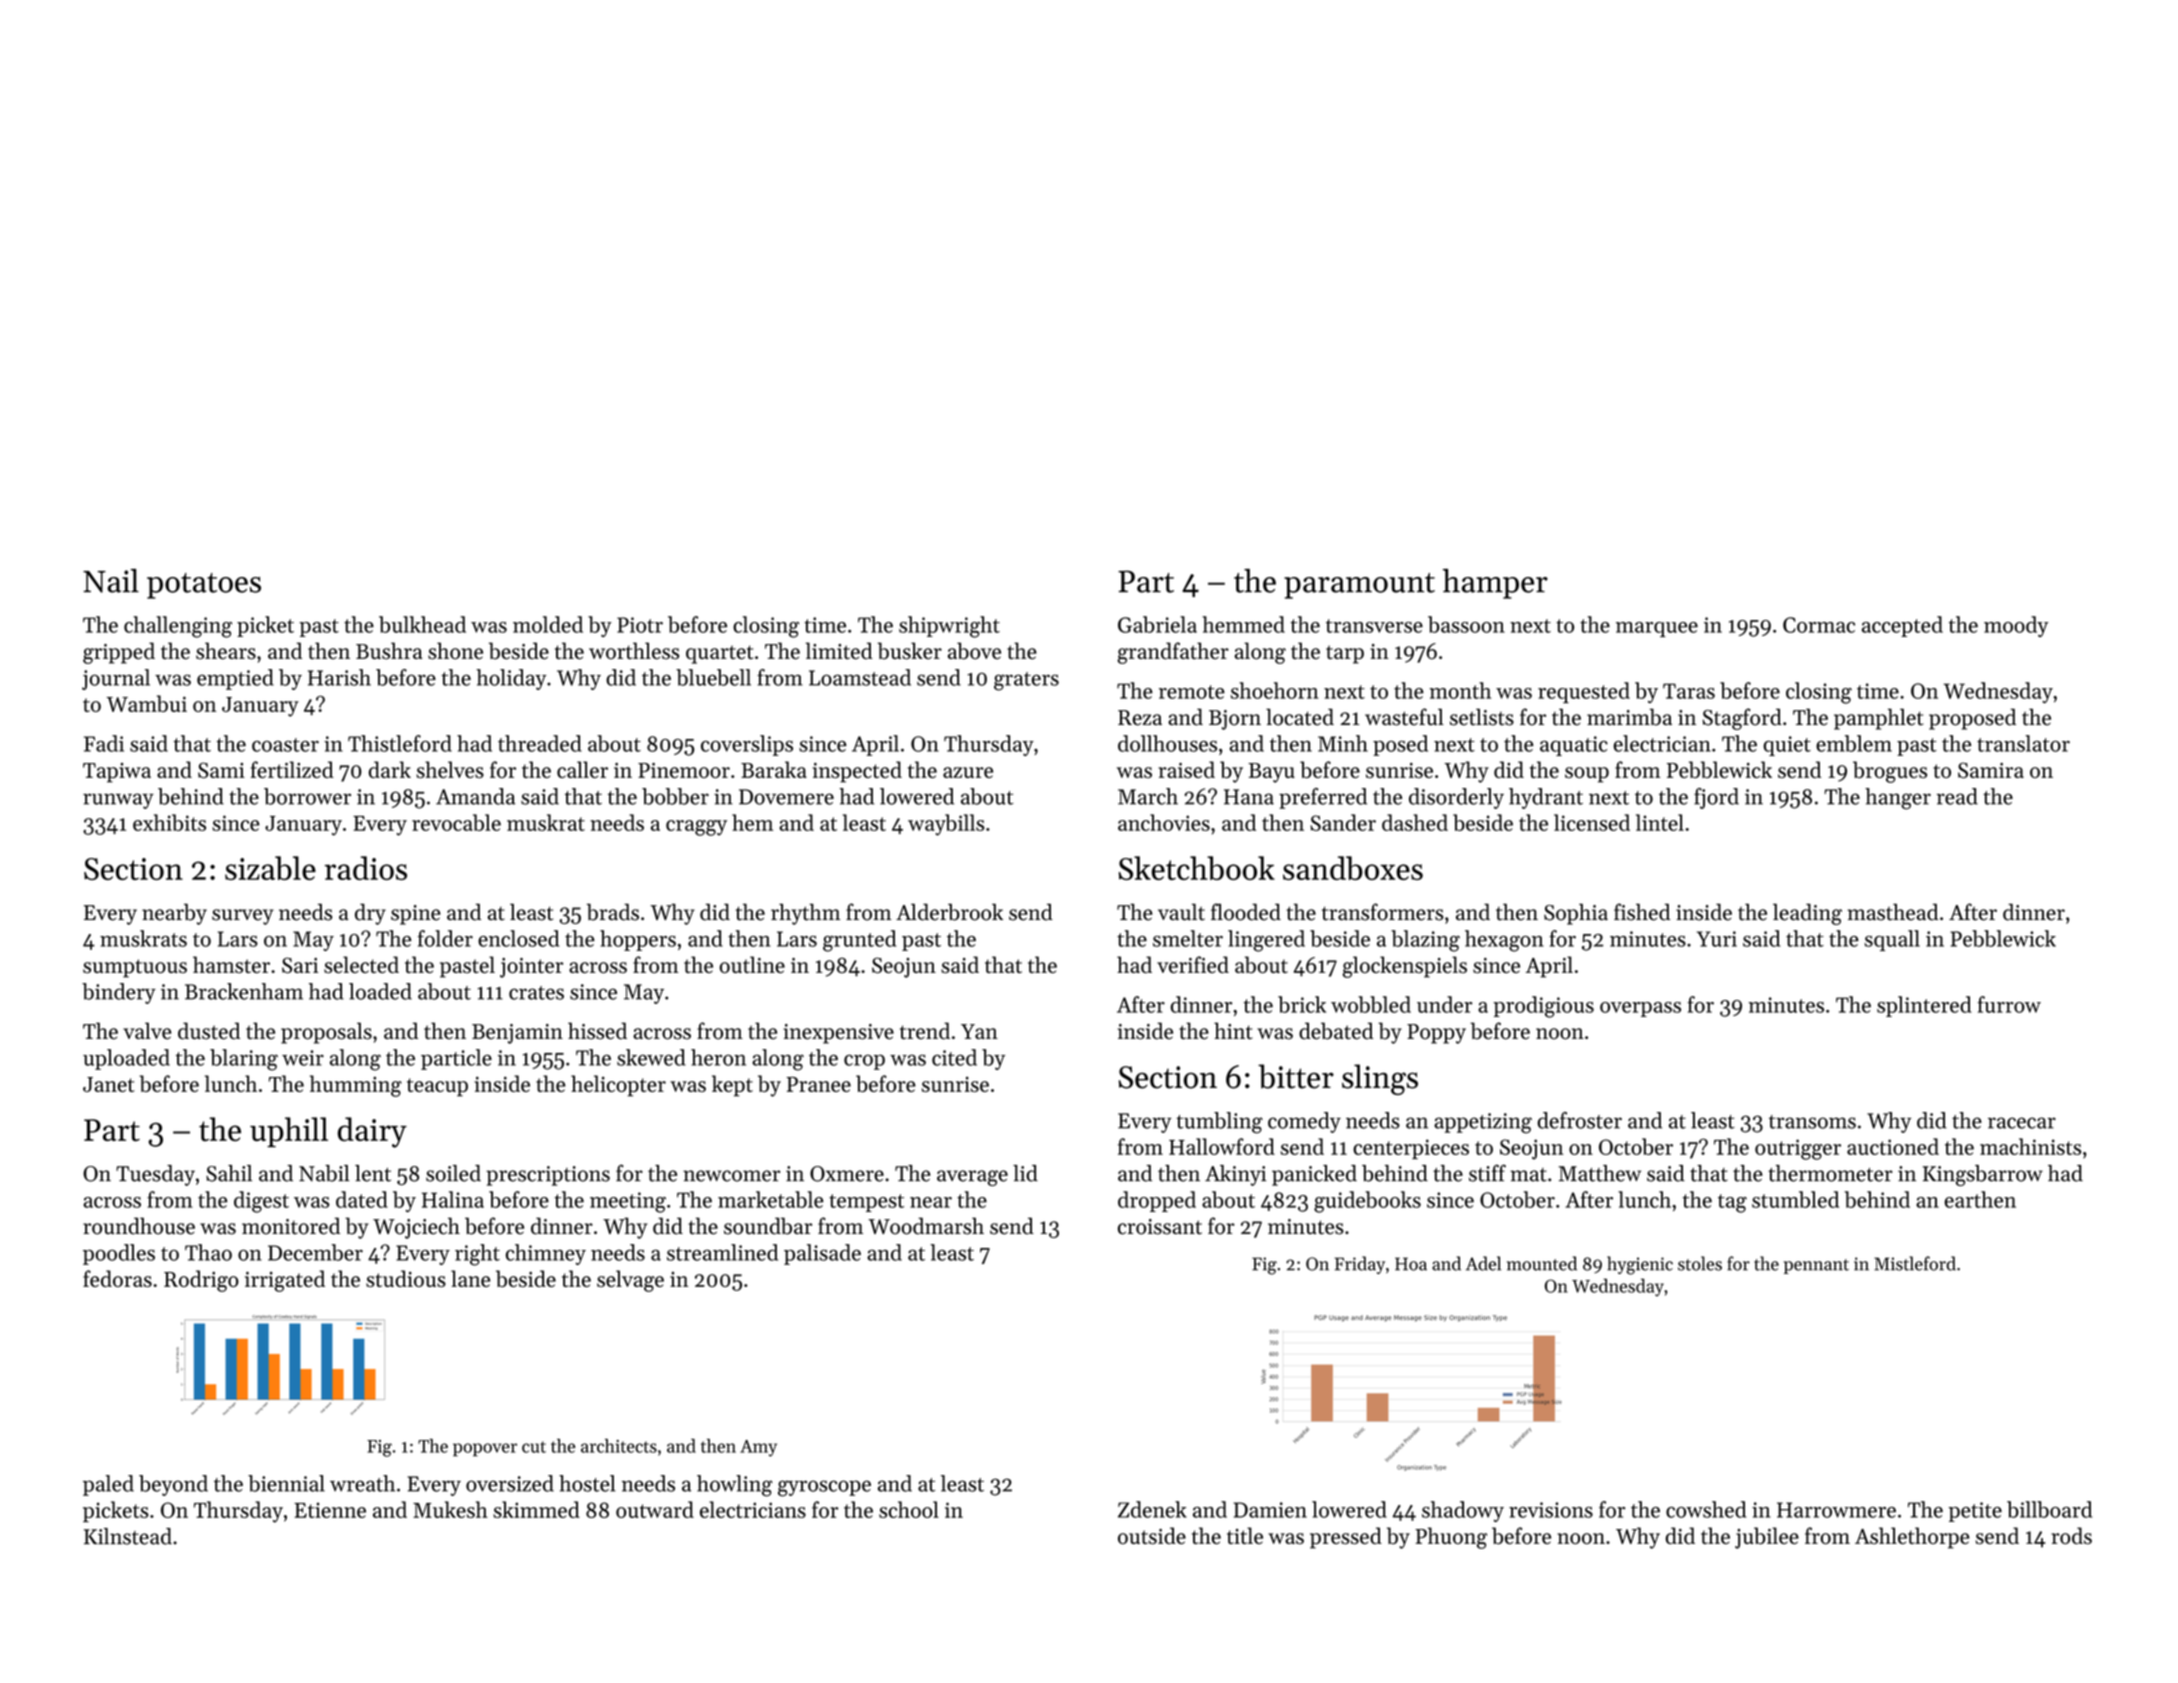 The image size is (2178, 1683). What do you see at coordinates (758, 1448) in the document?
I see `Amy` at bounding box center [758, 1448].
